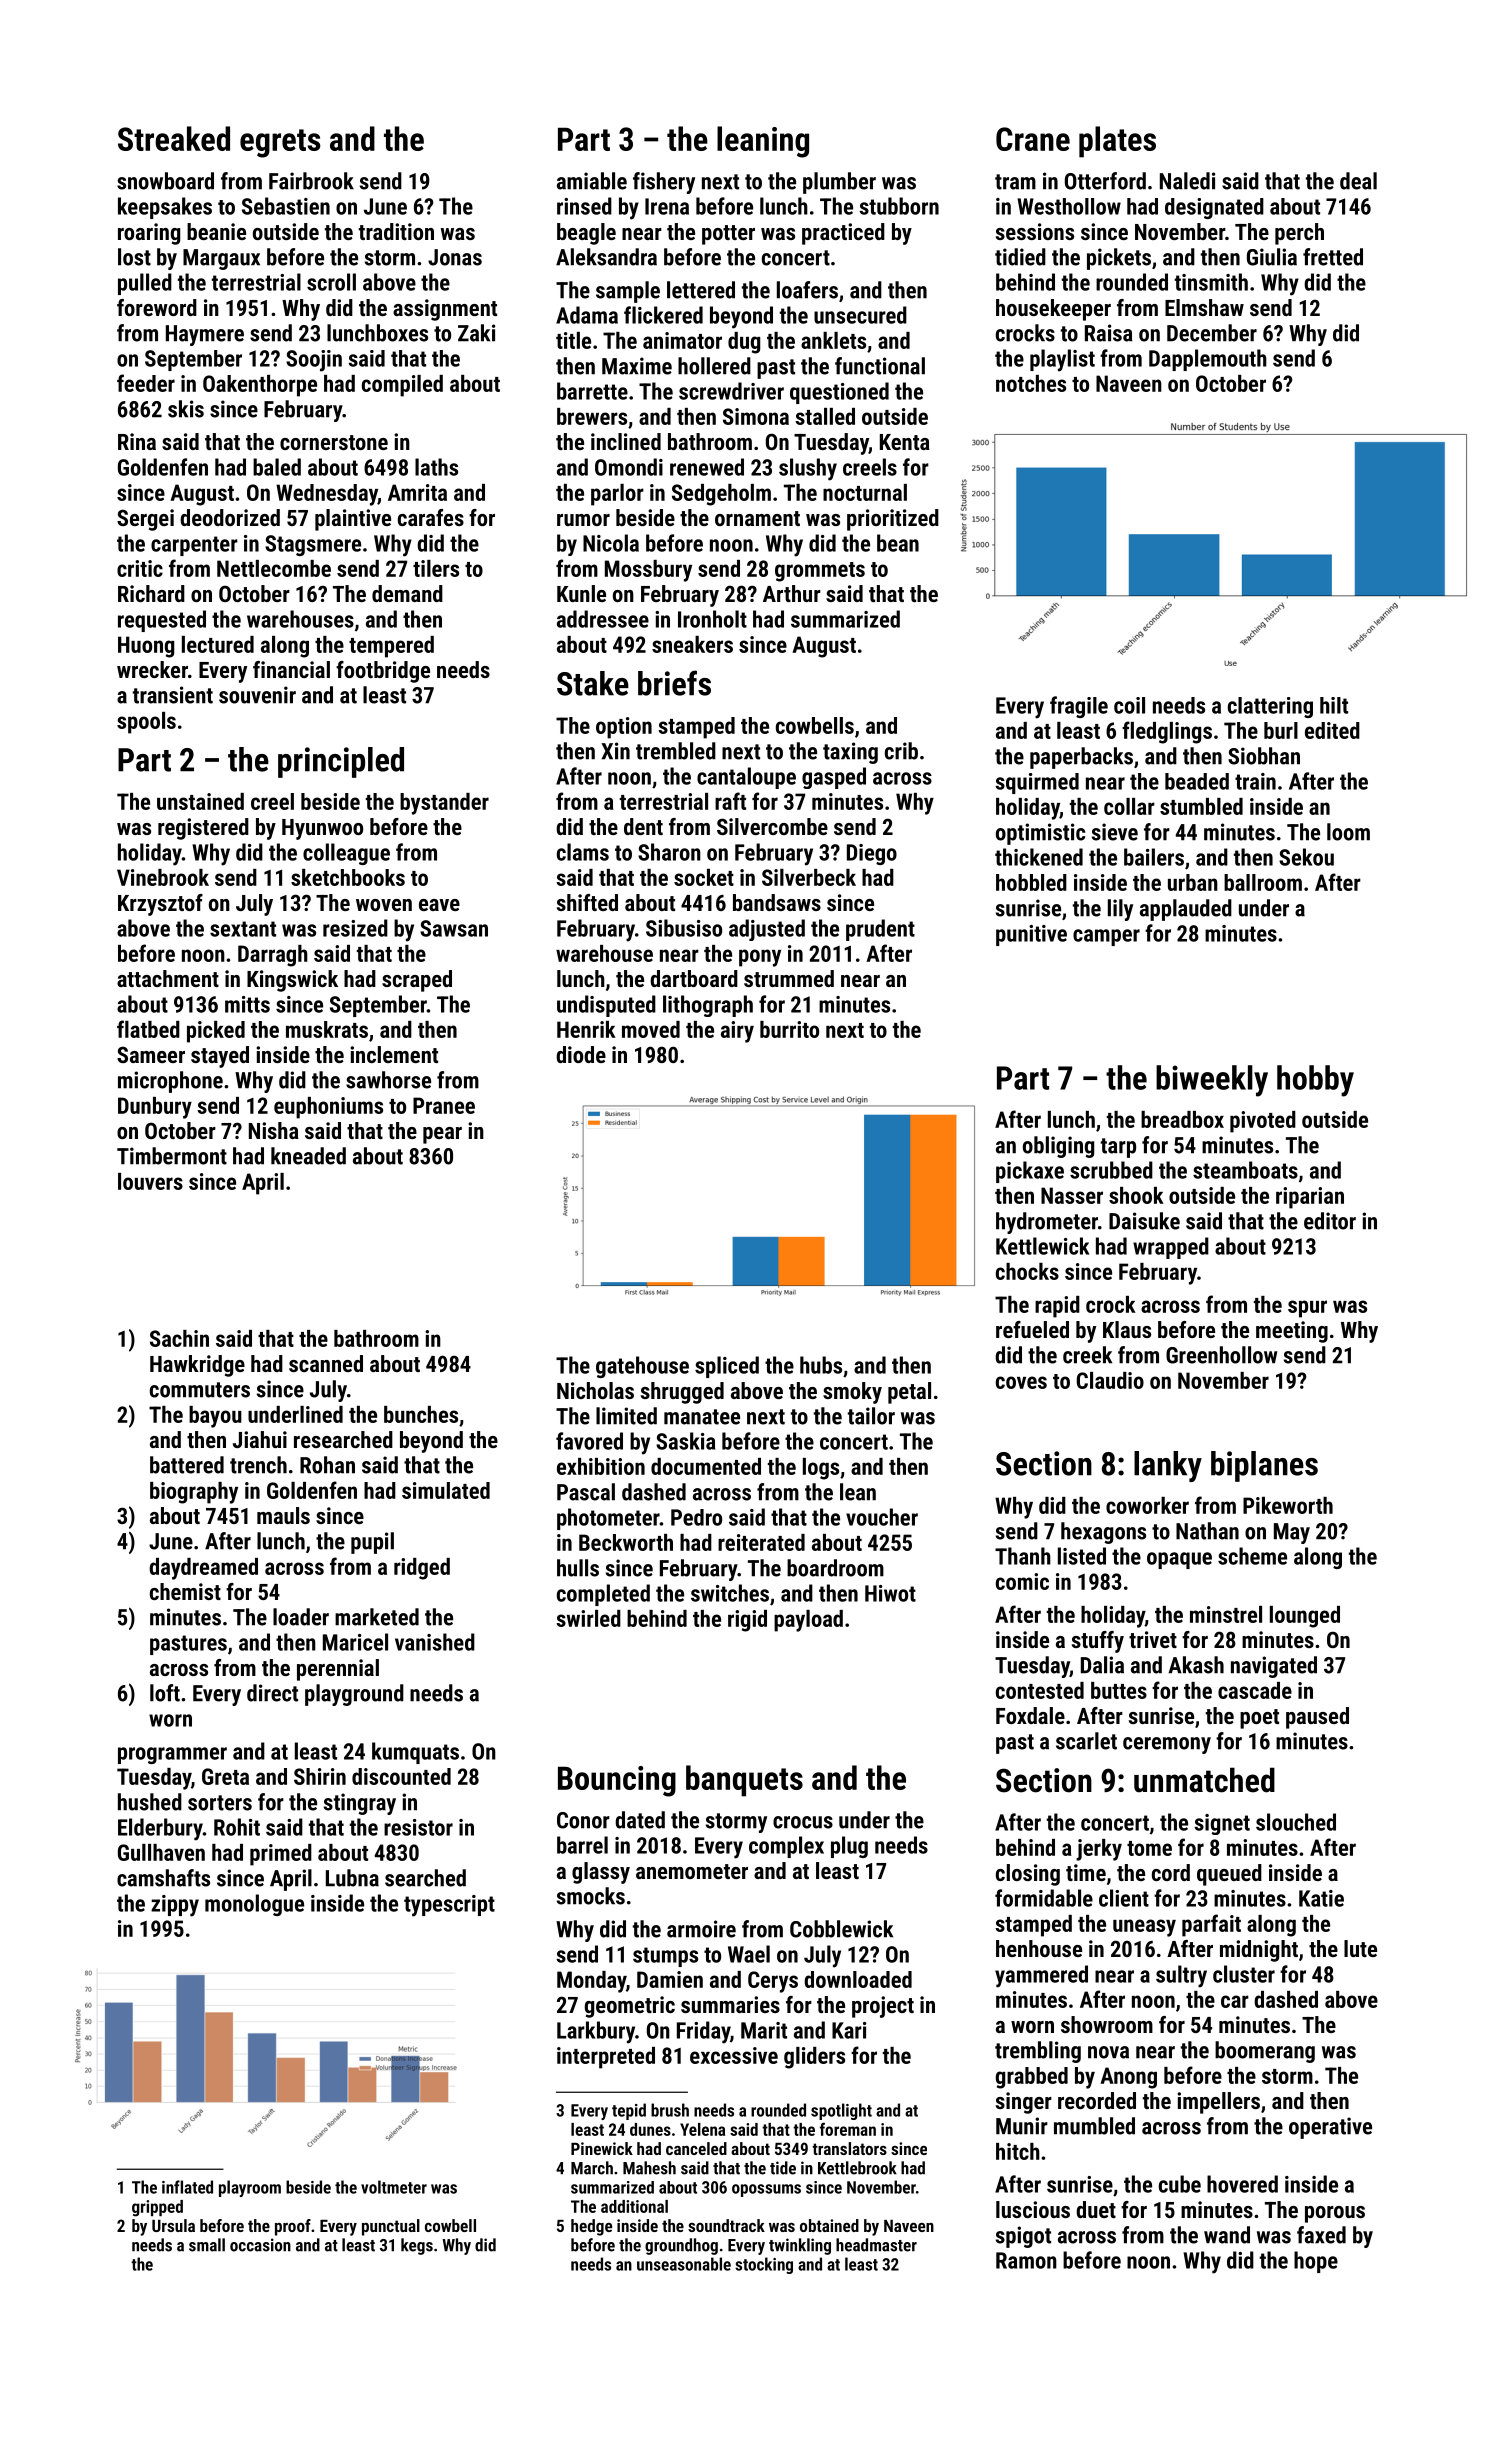 This image has width=1496, height=2464. What do you see at coordinates (1221, 1355) in the image?
I see `Greenhollow` at bounding box center [1221, 1355].
